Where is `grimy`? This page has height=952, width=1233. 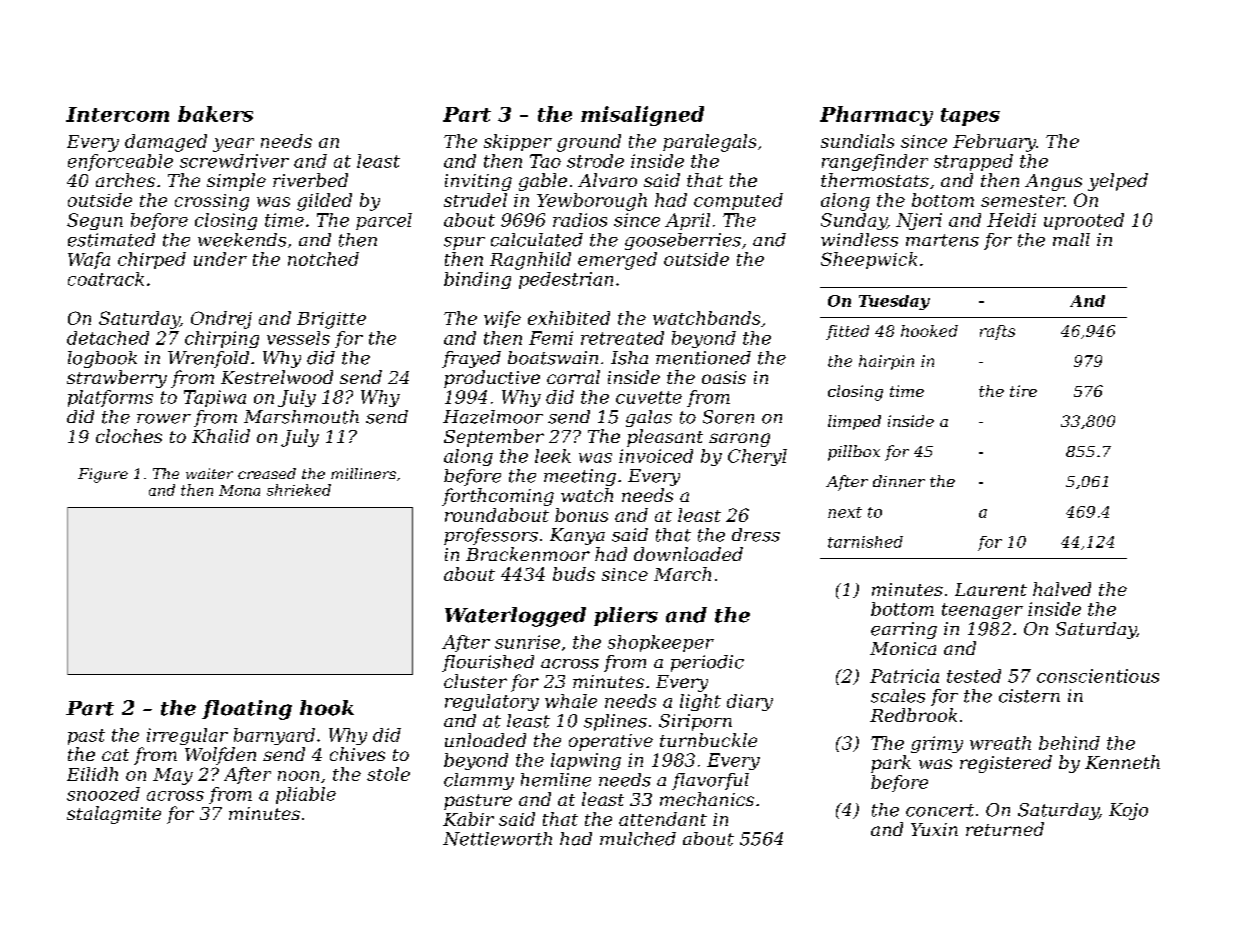 grimy is located at coordinates (937, 744).
